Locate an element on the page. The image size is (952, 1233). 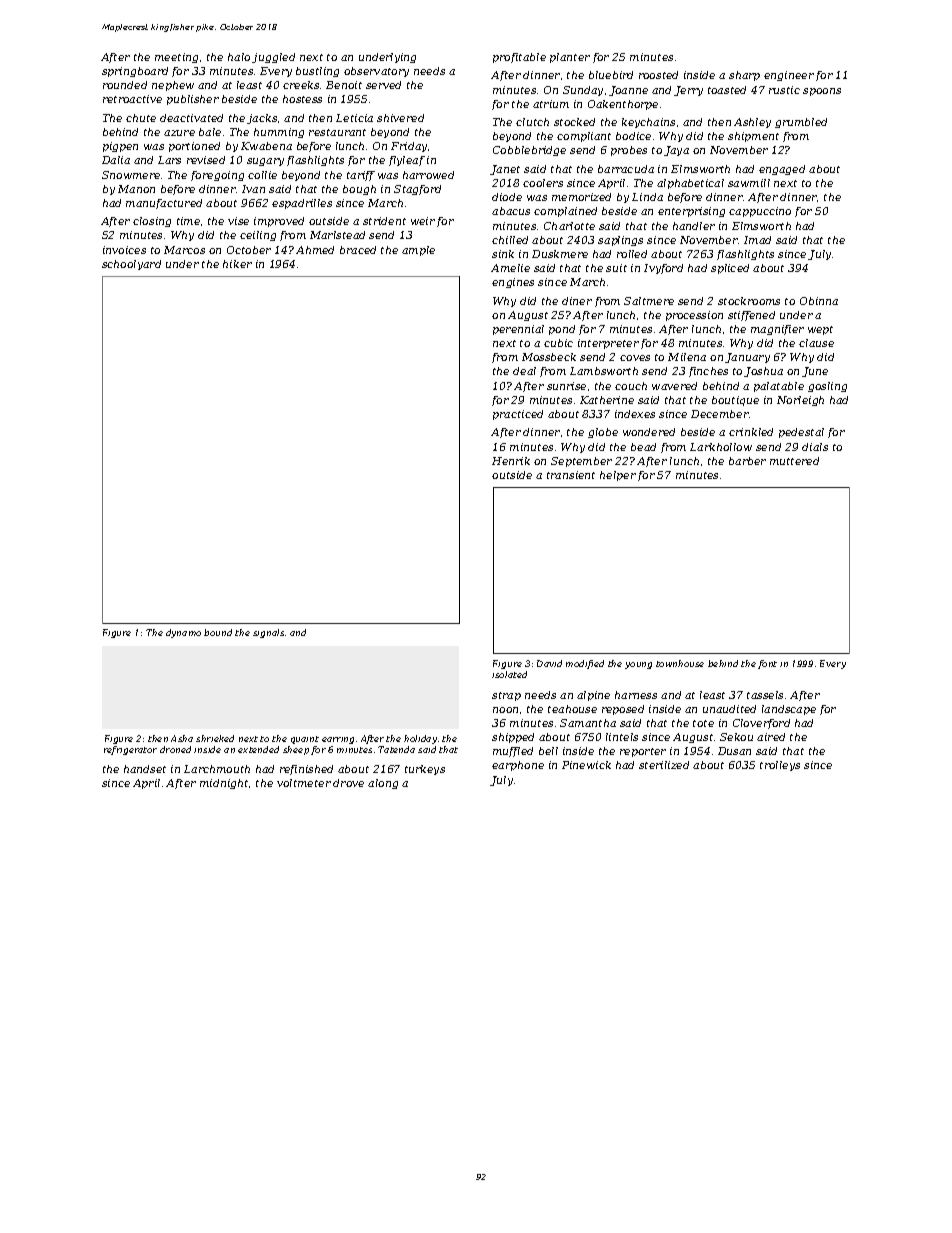
helper is located at coordinates (618, 476).
